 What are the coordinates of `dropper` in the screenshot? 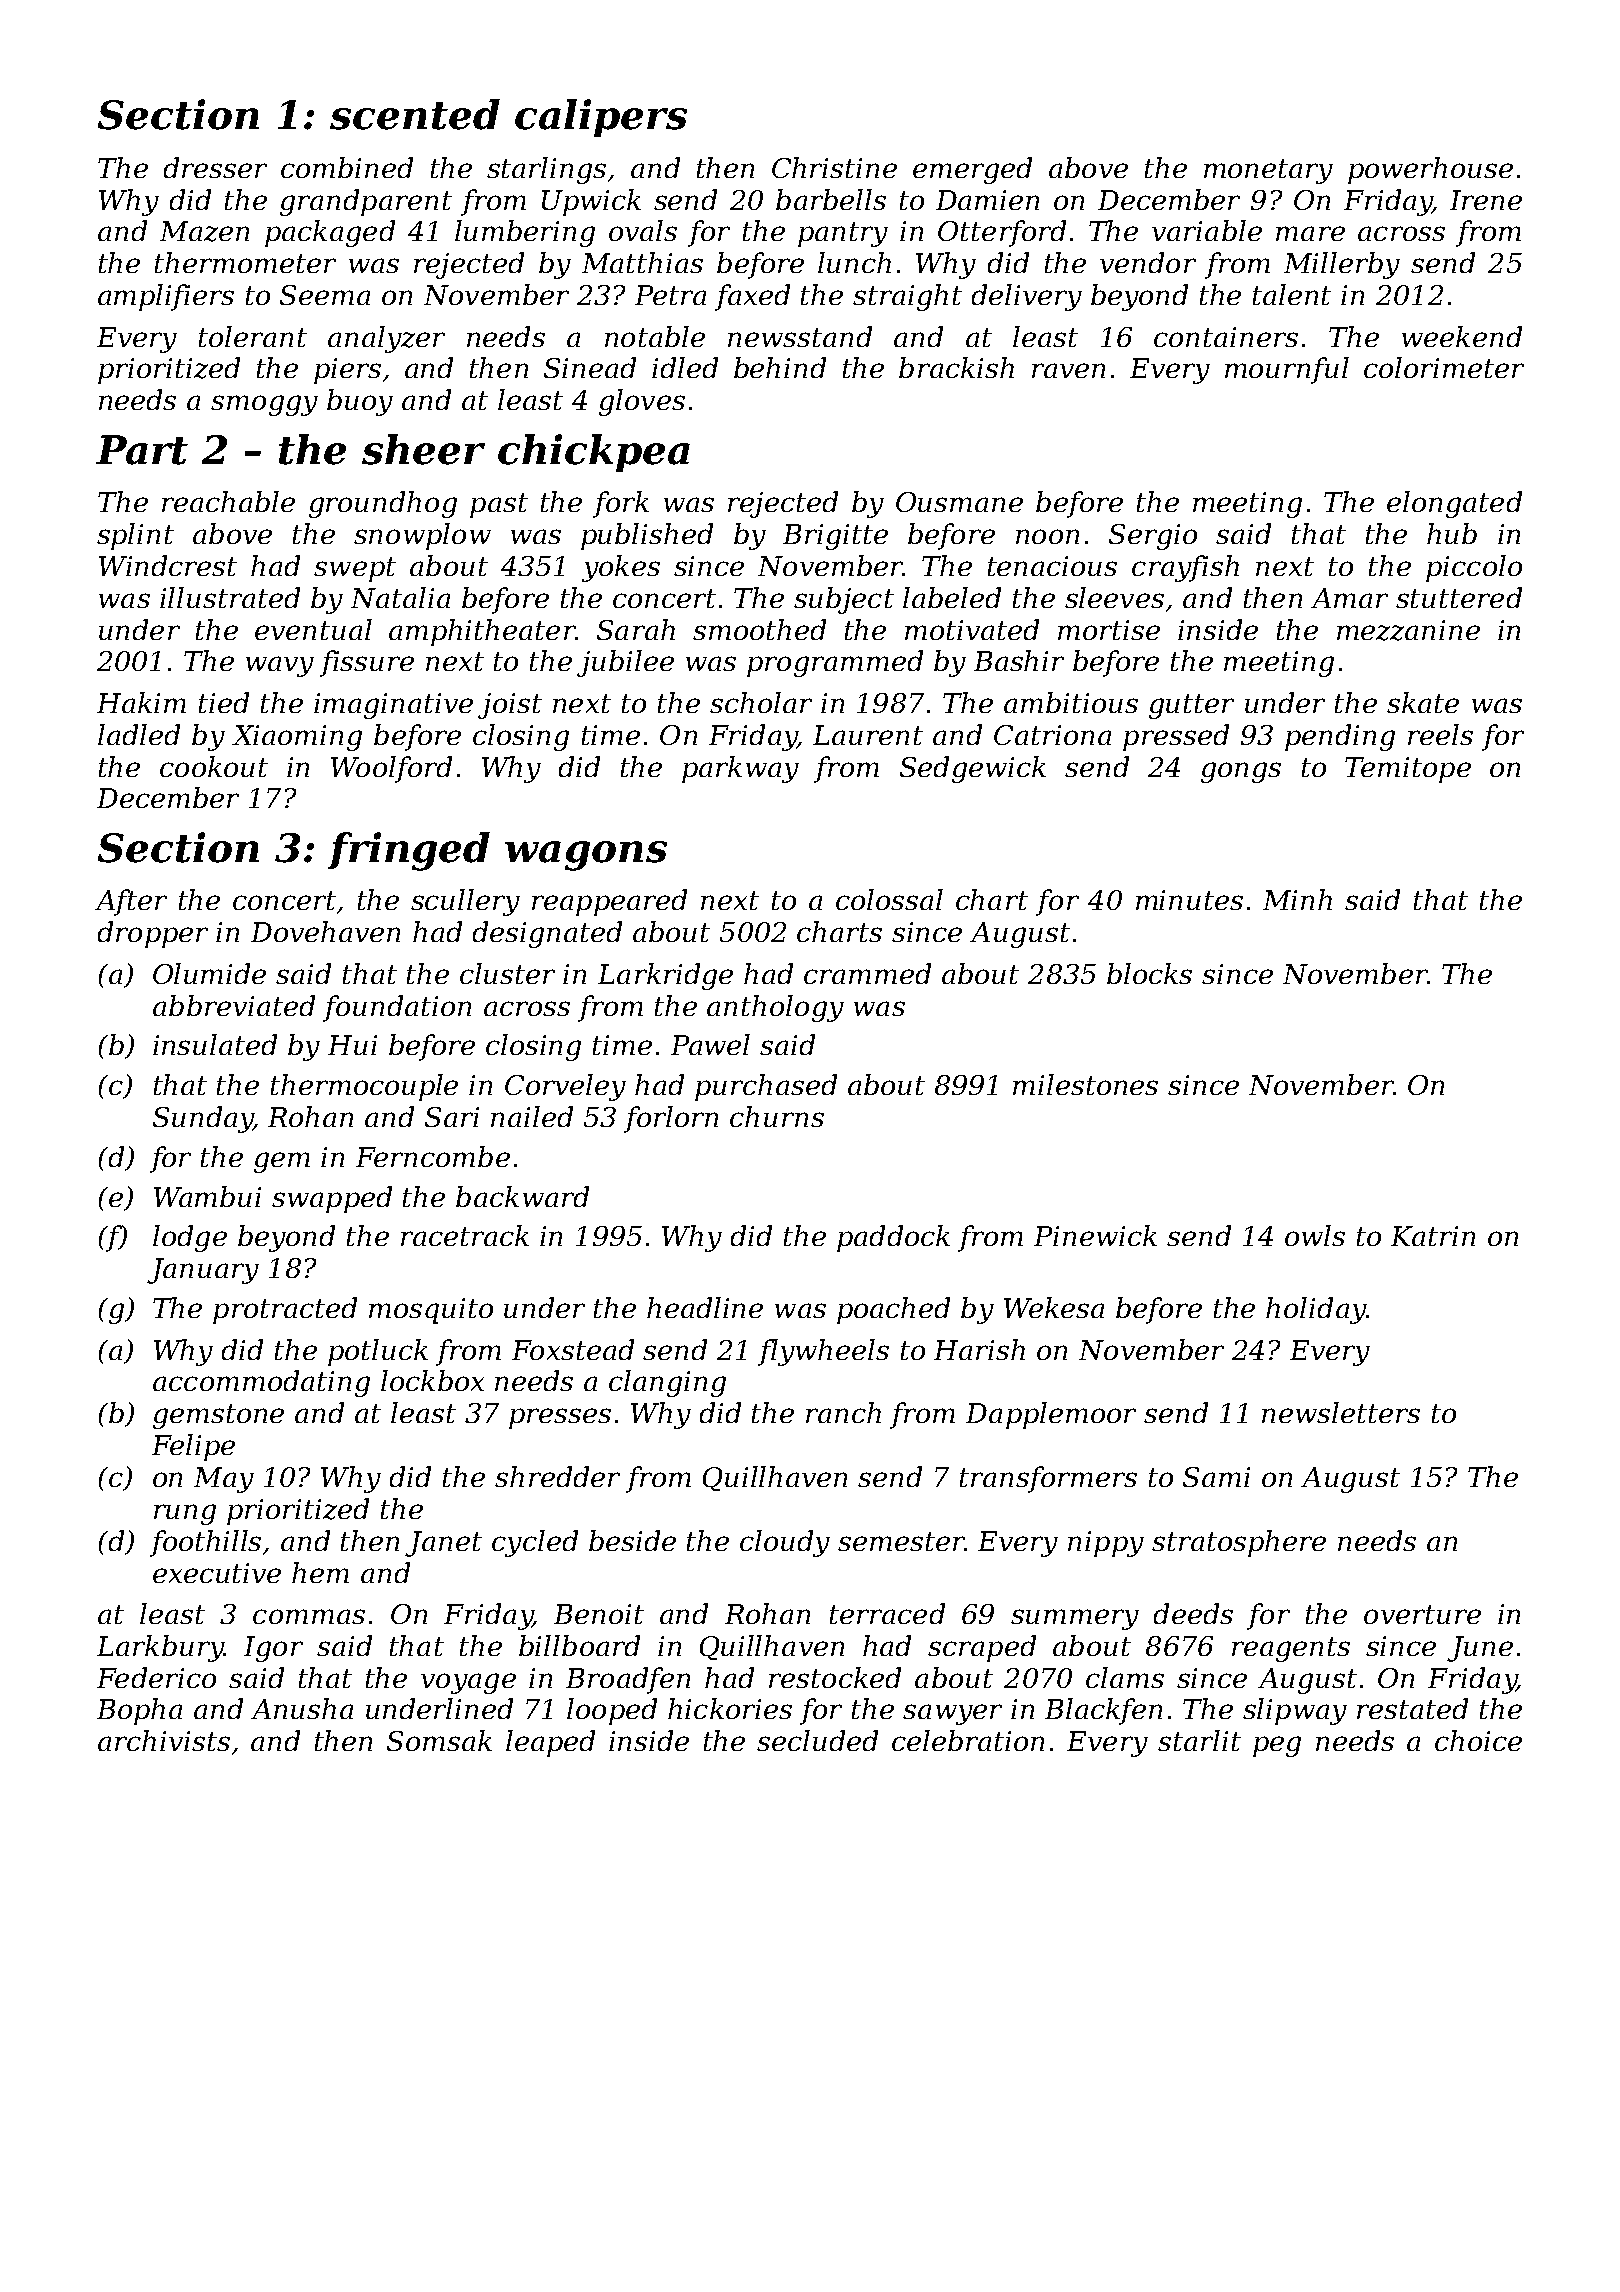 It's located at (153, 934).
